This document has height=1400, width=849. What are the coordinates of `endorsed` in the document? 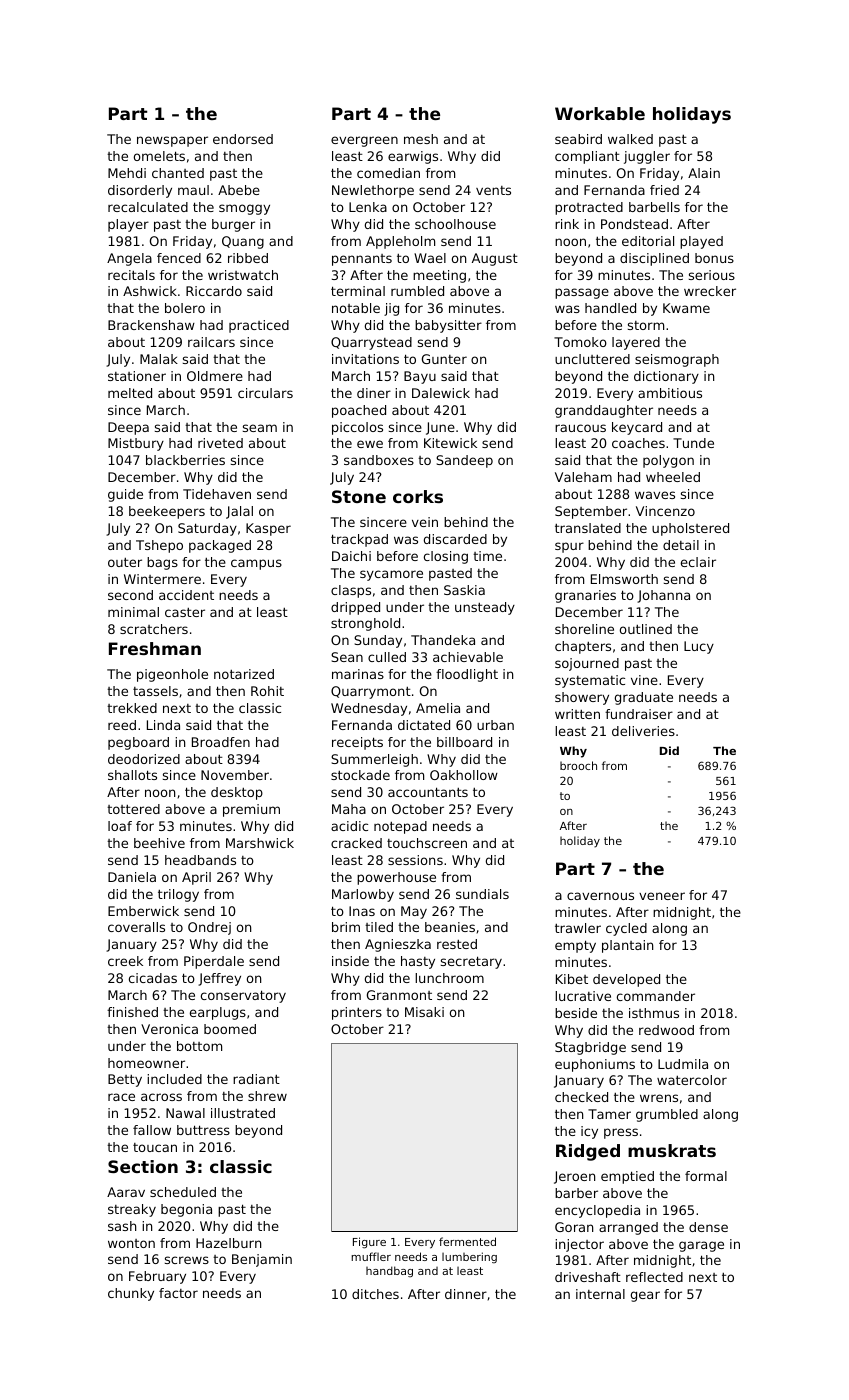 It's located at (243, 139).
